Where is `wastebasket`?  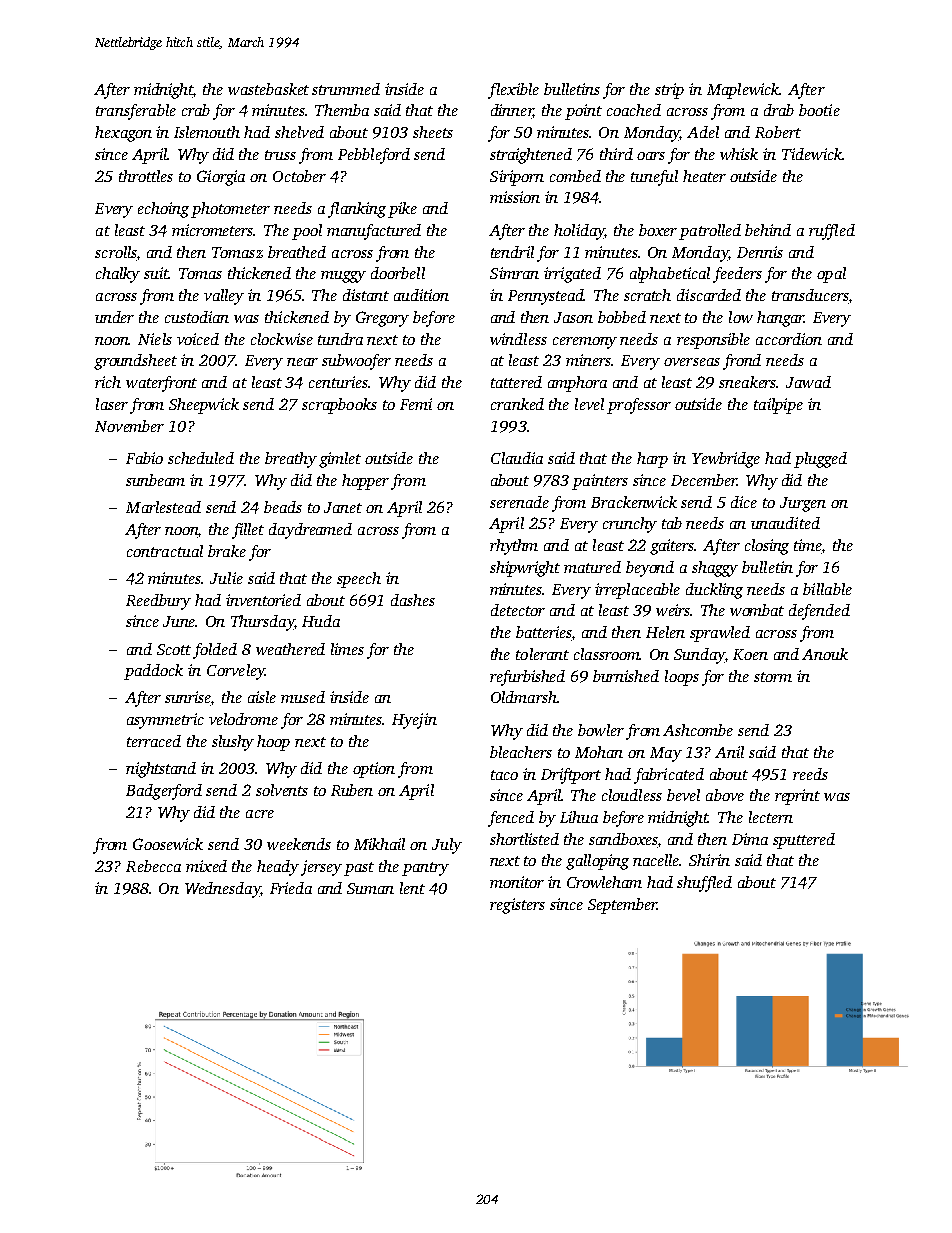 wastebasket is located at coordinates (268, 89).
